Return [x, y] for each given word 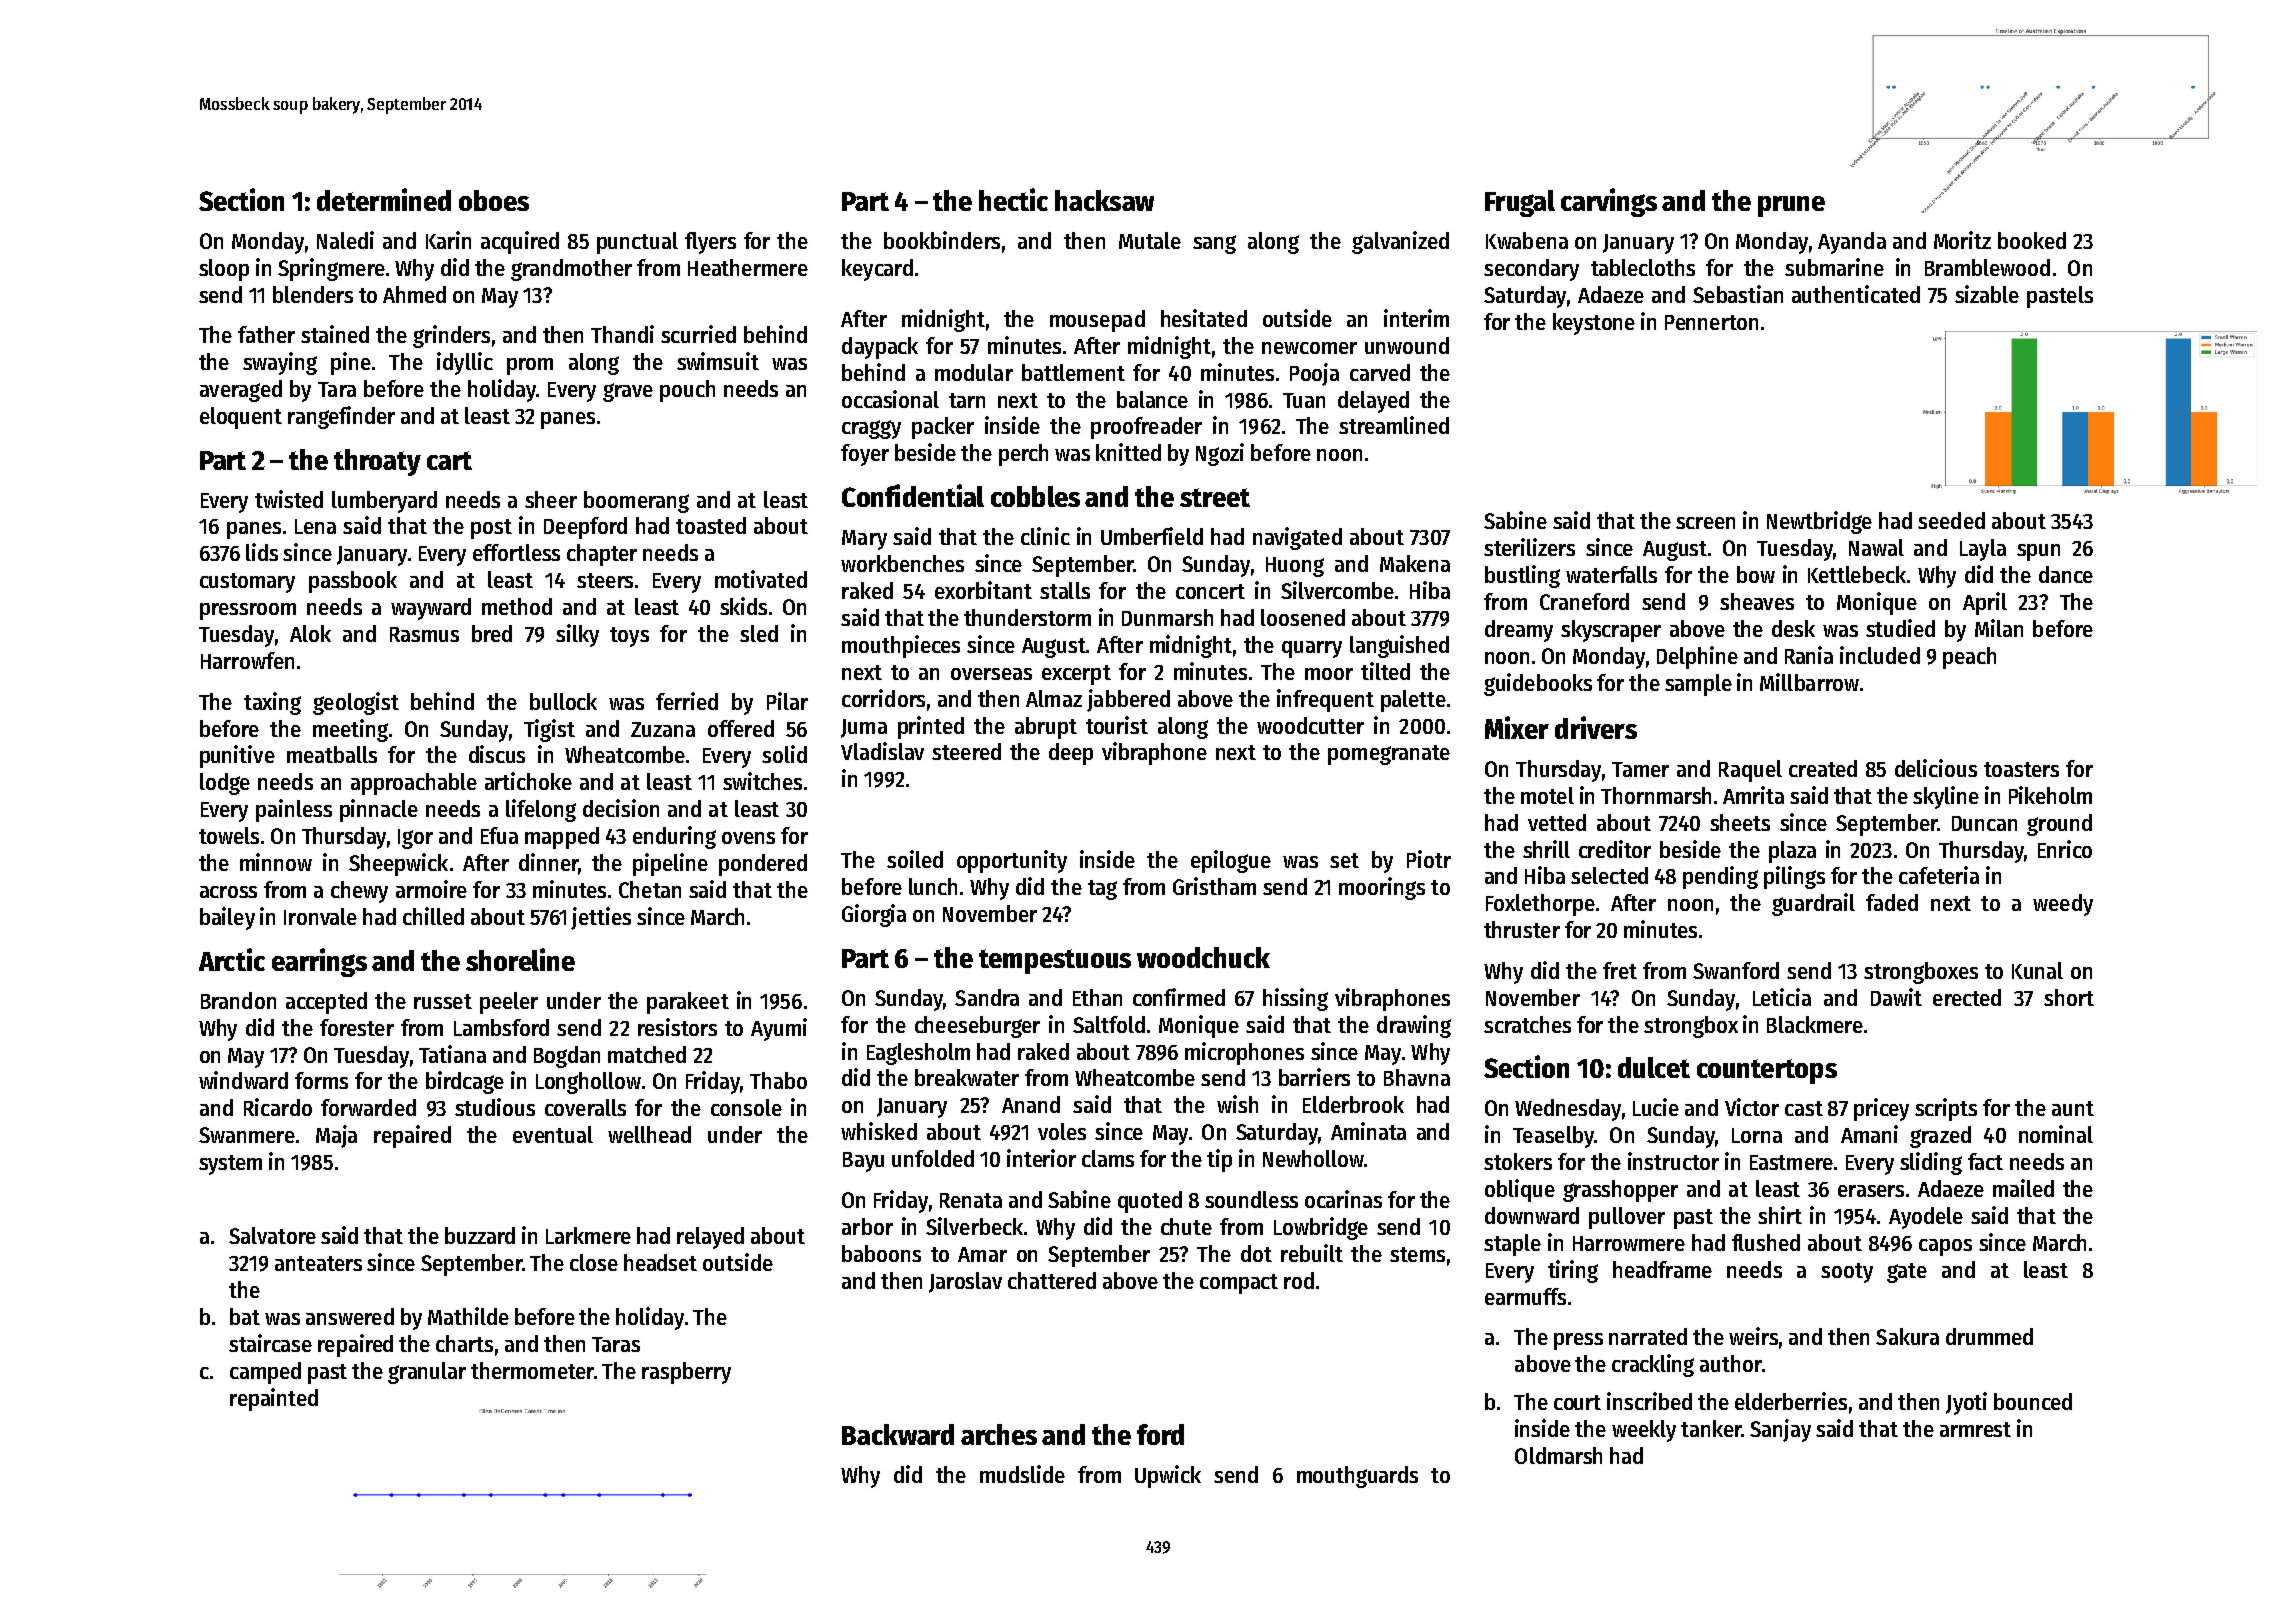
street [1215, 497]
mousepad [1097, 321]
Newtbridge [1819, 522]
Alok [310, 633]
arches [999, 1434]
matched [647, 1054]
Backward [898, 1434]
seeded [1951, 520]
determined [384, 199]
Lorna [1757, 1135]
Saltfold [1109, 1024]
